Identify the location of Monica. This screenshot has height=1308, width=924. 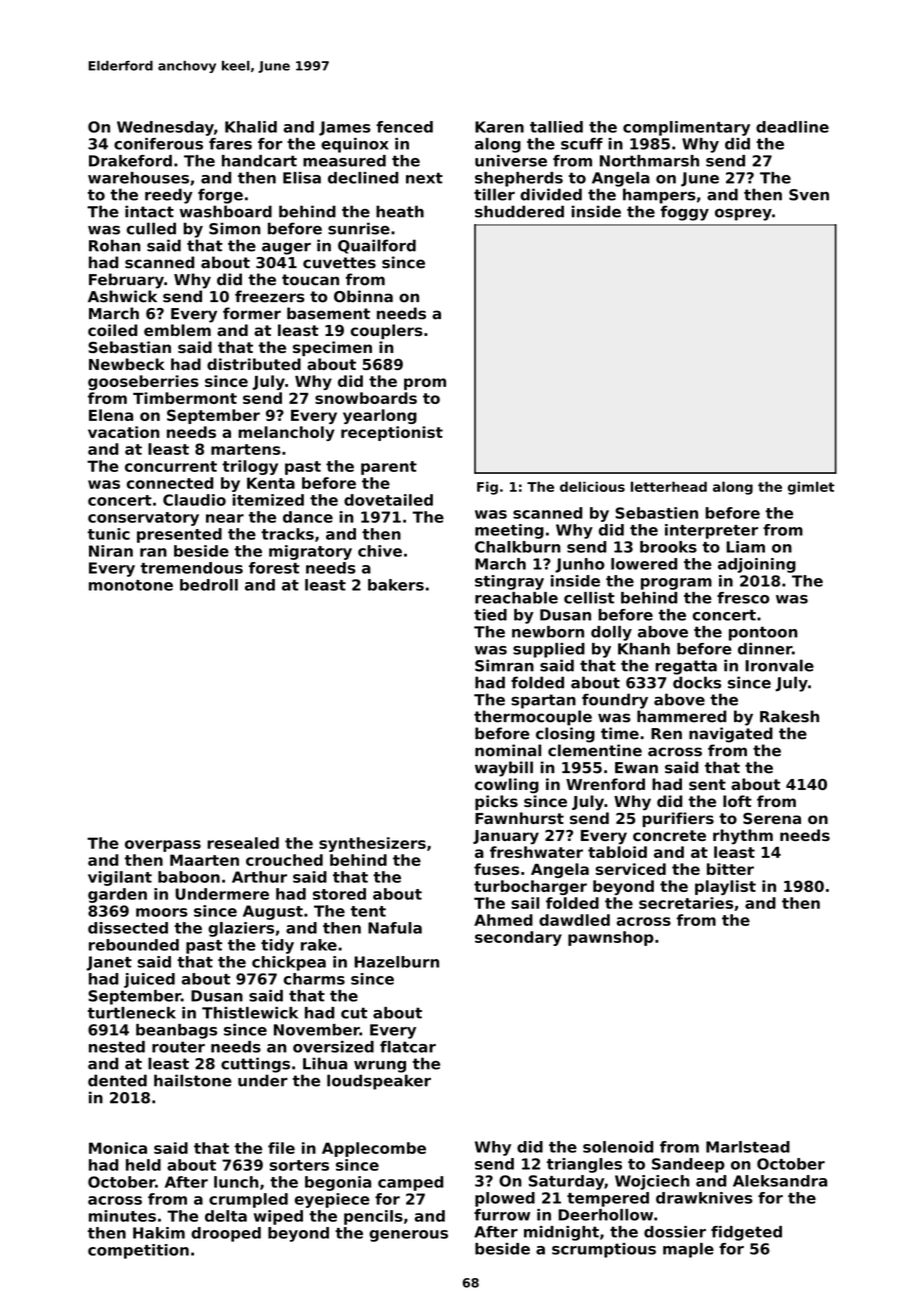
(118, 1148).
